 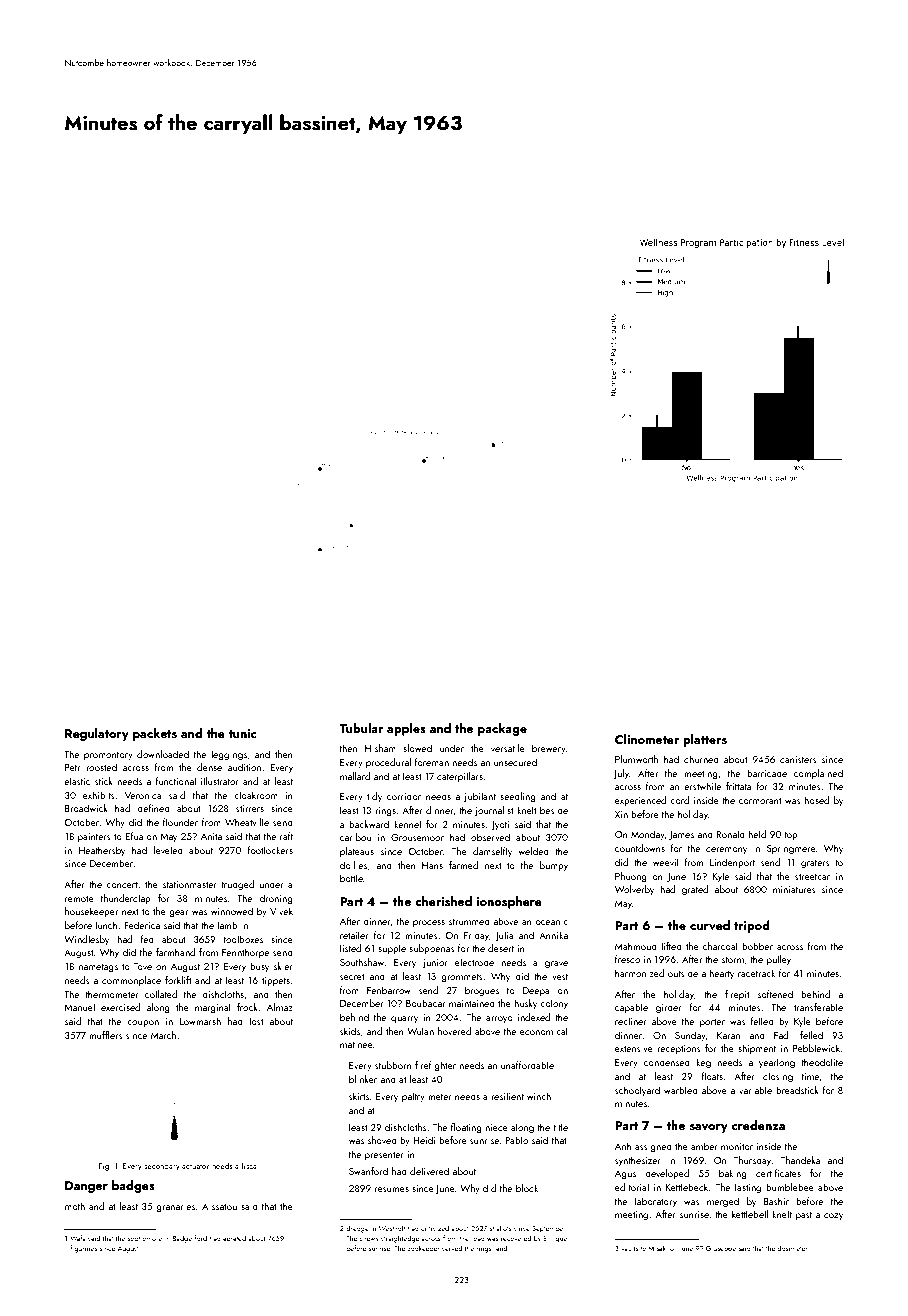 I want to click on Agus, so click(x=625, y=1174).
